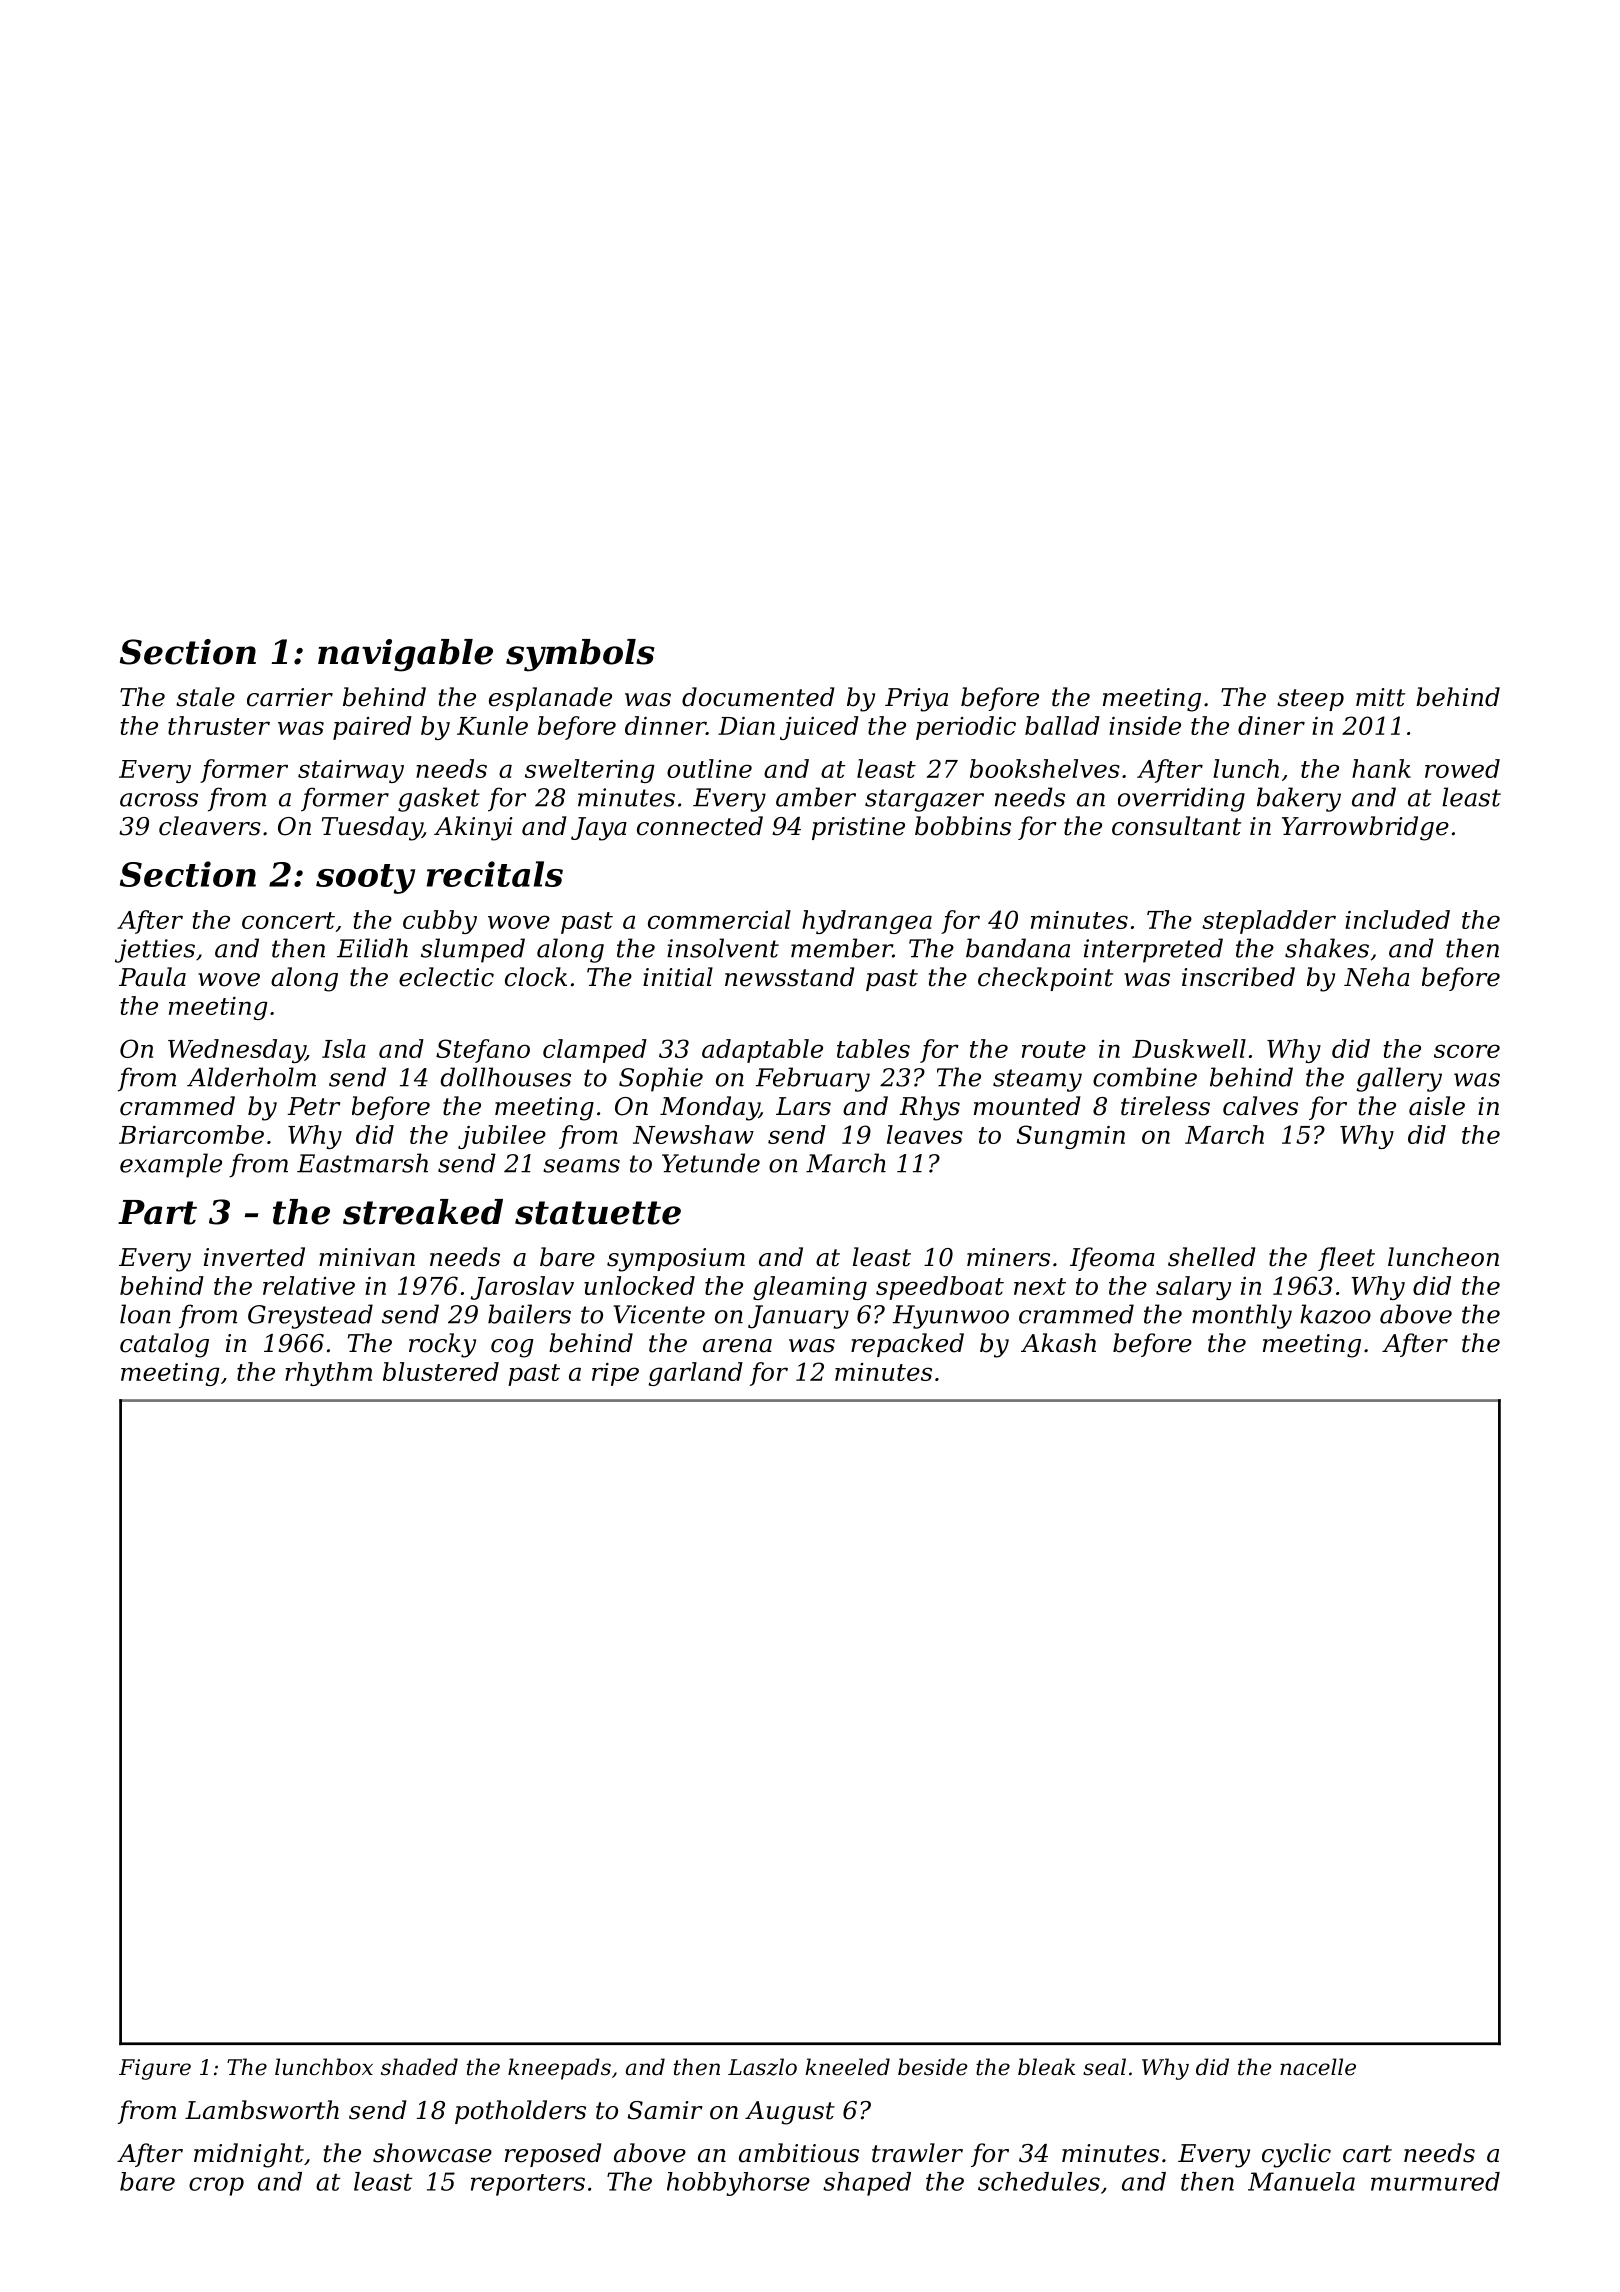 The image size is (1620, 2292). Describe the element at coordinates (1335, 1314) in the image. I see `kazoo` at that location.
